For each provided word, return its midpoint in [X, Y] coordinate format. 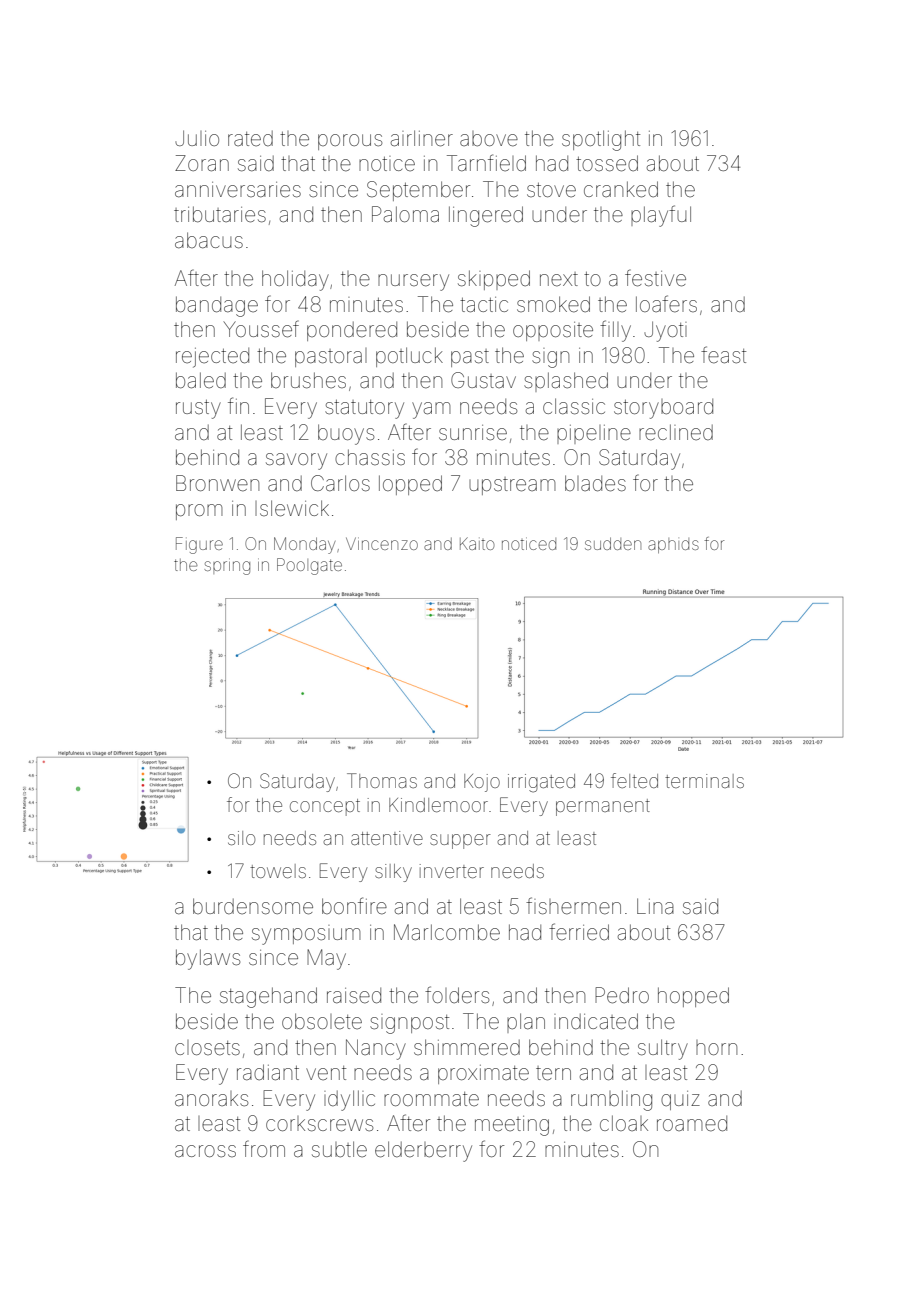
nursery [413, 282]
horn [716, 1047]
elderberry [423, 1151]
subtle [339, 1149]
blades [595, 483]
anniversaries [238, 190]
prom [199, 512]
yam [431, 410]
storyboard [663, 409]
